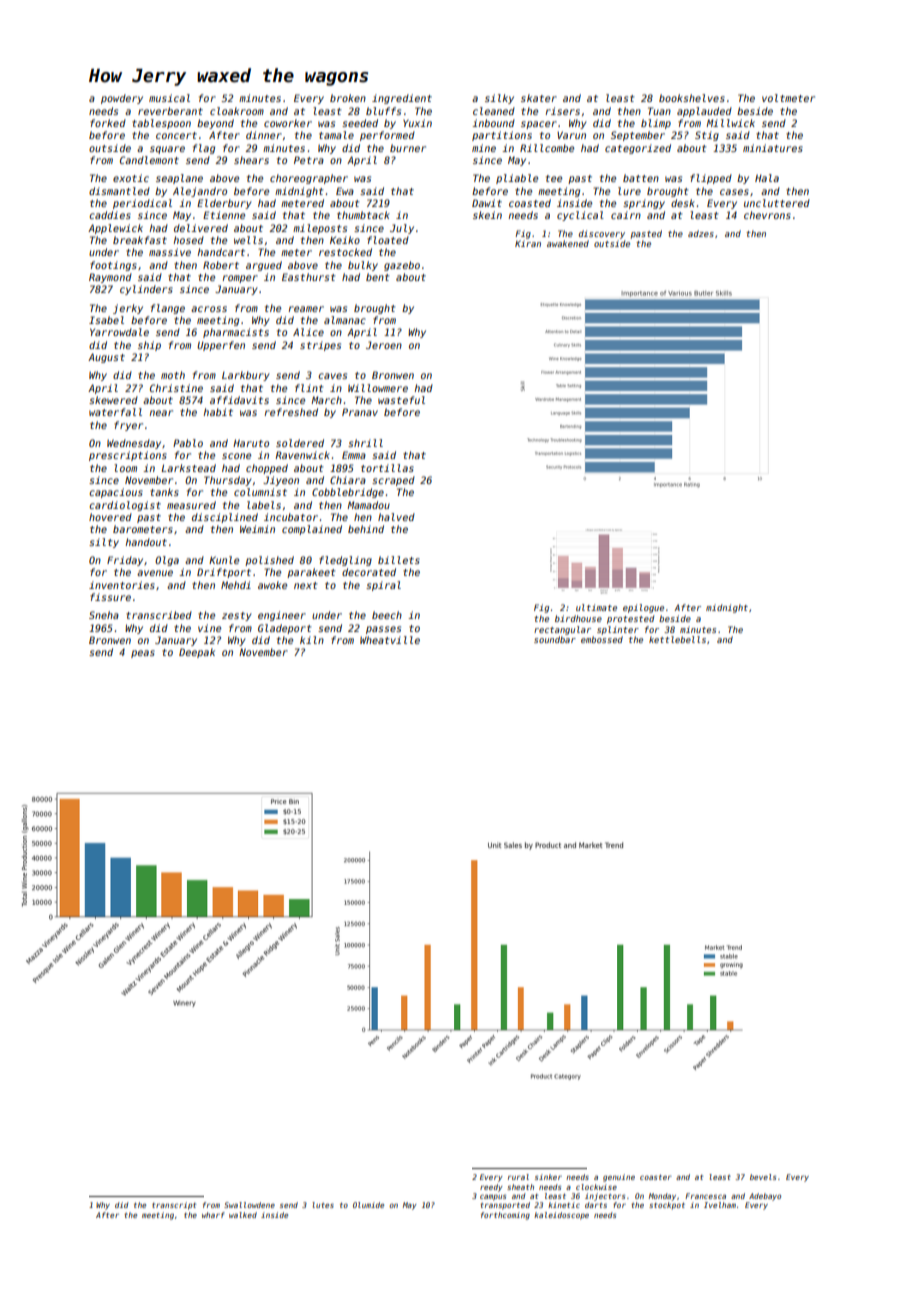  What do you see at coordinates (677, 639) in the image?
I see `kettlebells` at bounding box center [677, 639].
